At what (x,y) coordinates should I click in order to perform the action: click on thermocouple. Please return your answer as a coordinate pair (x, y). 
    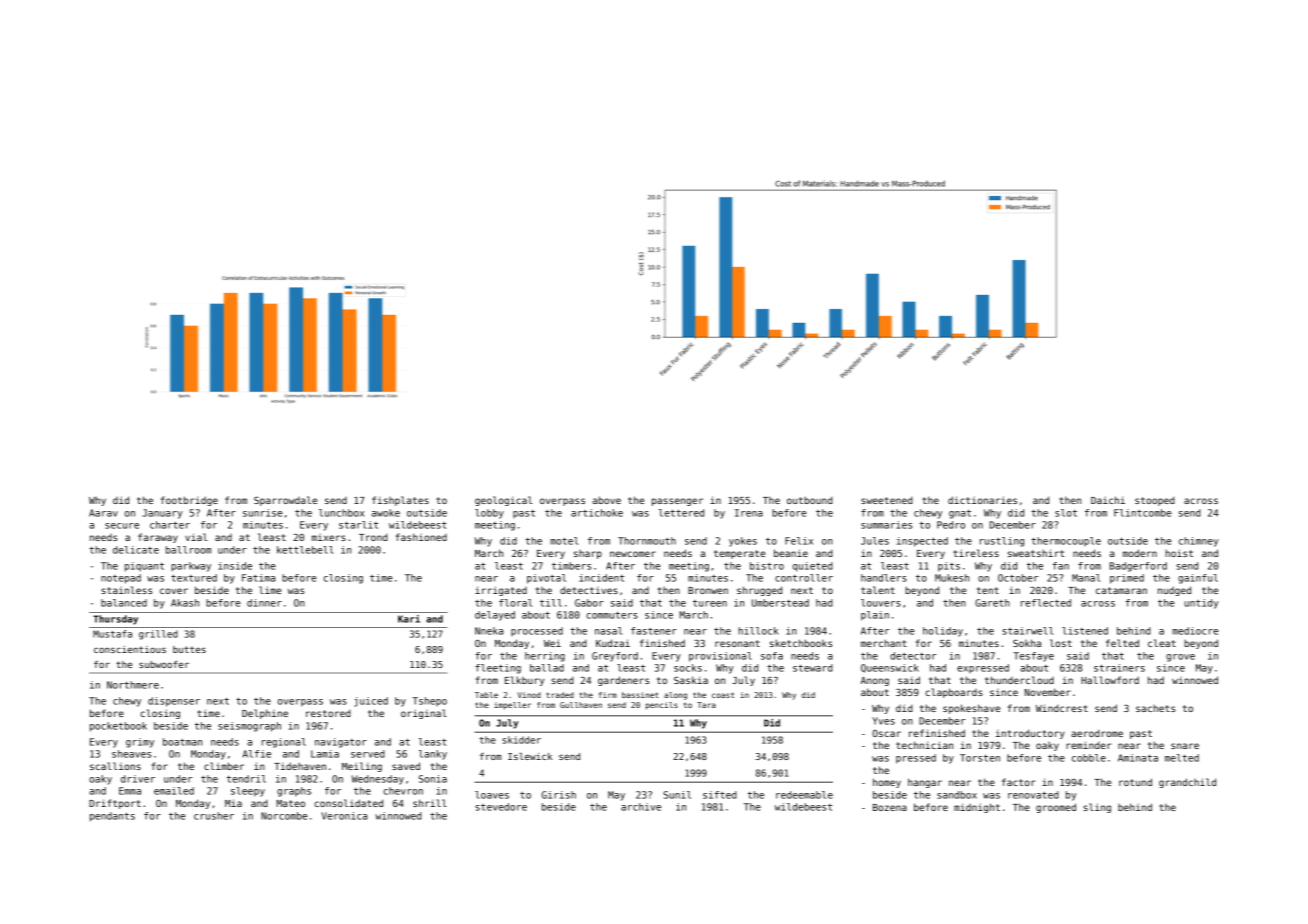
    Looking at the image, I should click on (1066, 541).
